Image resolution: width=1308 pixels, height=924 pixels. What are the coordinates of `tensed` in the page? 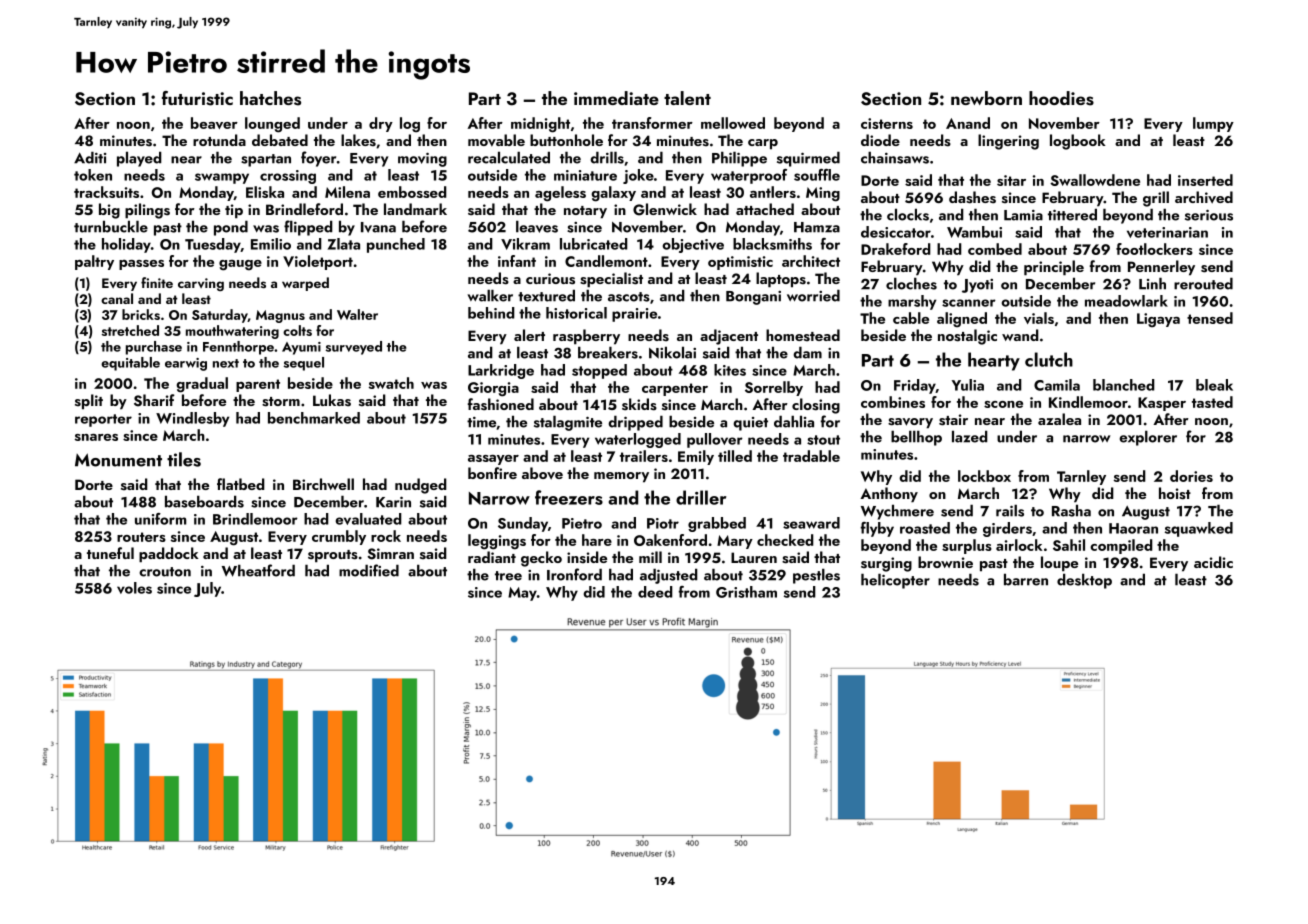 It's located at (1210, 318).
